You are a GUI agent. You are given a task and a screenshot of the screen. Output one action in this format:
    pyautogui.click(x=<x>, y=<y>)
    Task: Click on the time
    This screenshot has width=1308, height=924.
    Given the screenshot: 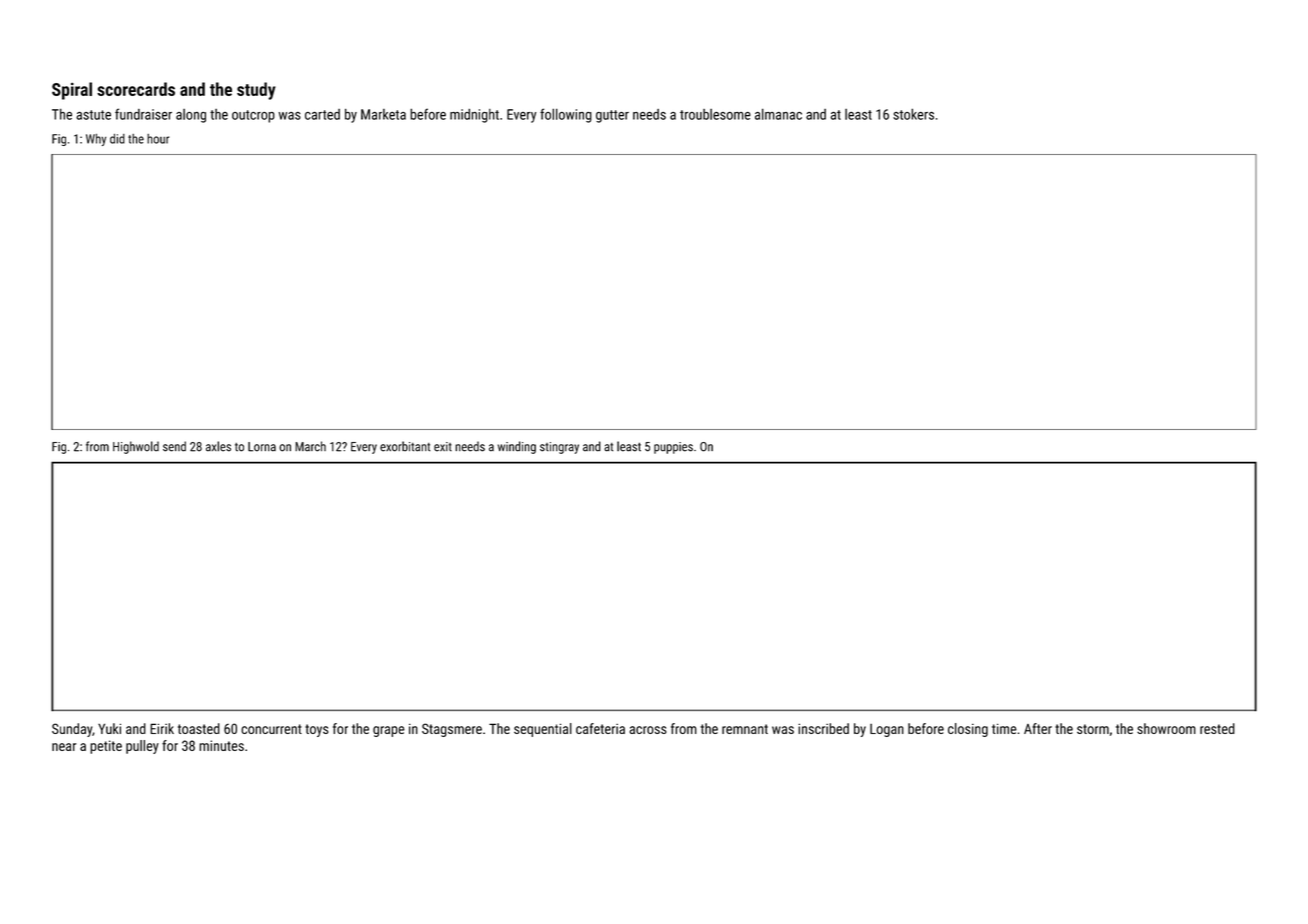 What is the action you would take?
    pyautogui.click(x=1004, y=728)
